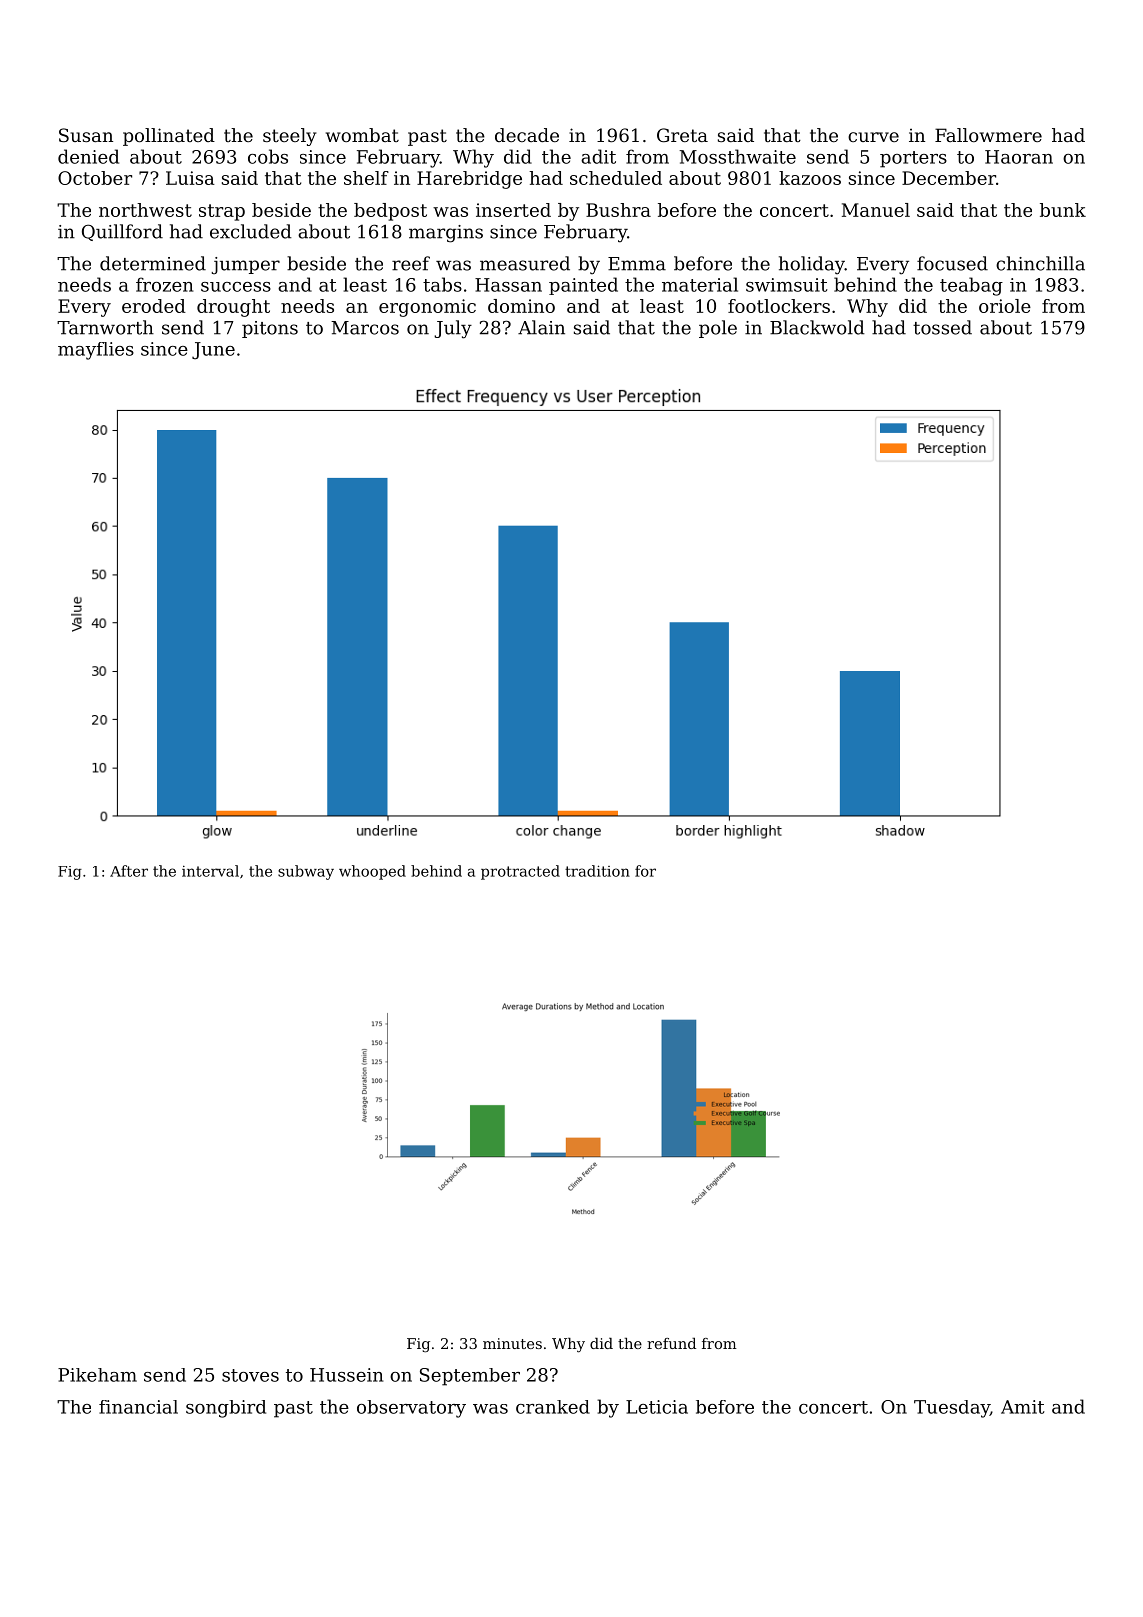 This image has width=1143, height=1617. What do you see at coordinates (657, 1407) in the image?
I see `Leticia` at bounding box center [657, 1407].
